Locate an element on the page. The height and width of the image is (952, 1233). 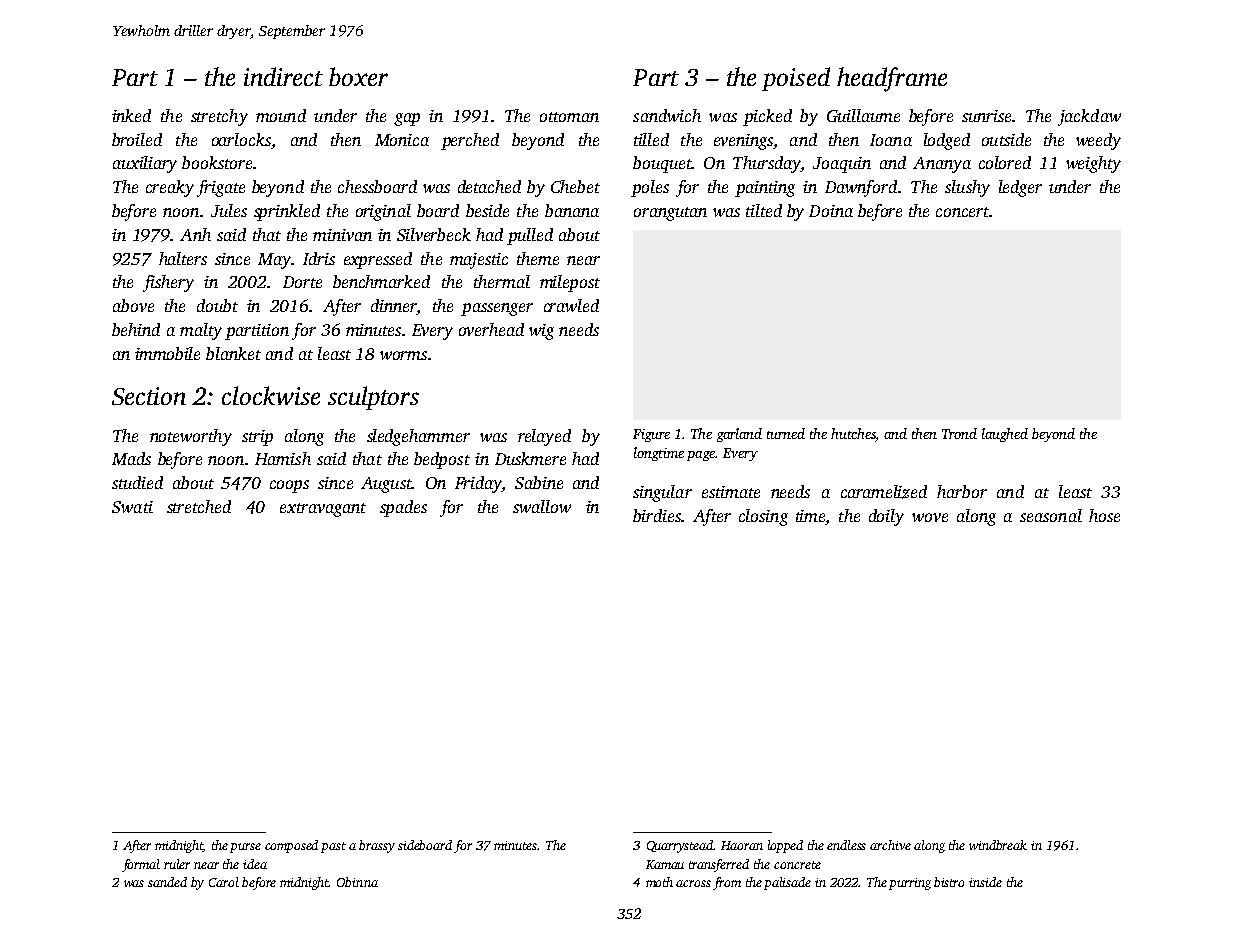
Haoran is located at coordinates (742, 845).
